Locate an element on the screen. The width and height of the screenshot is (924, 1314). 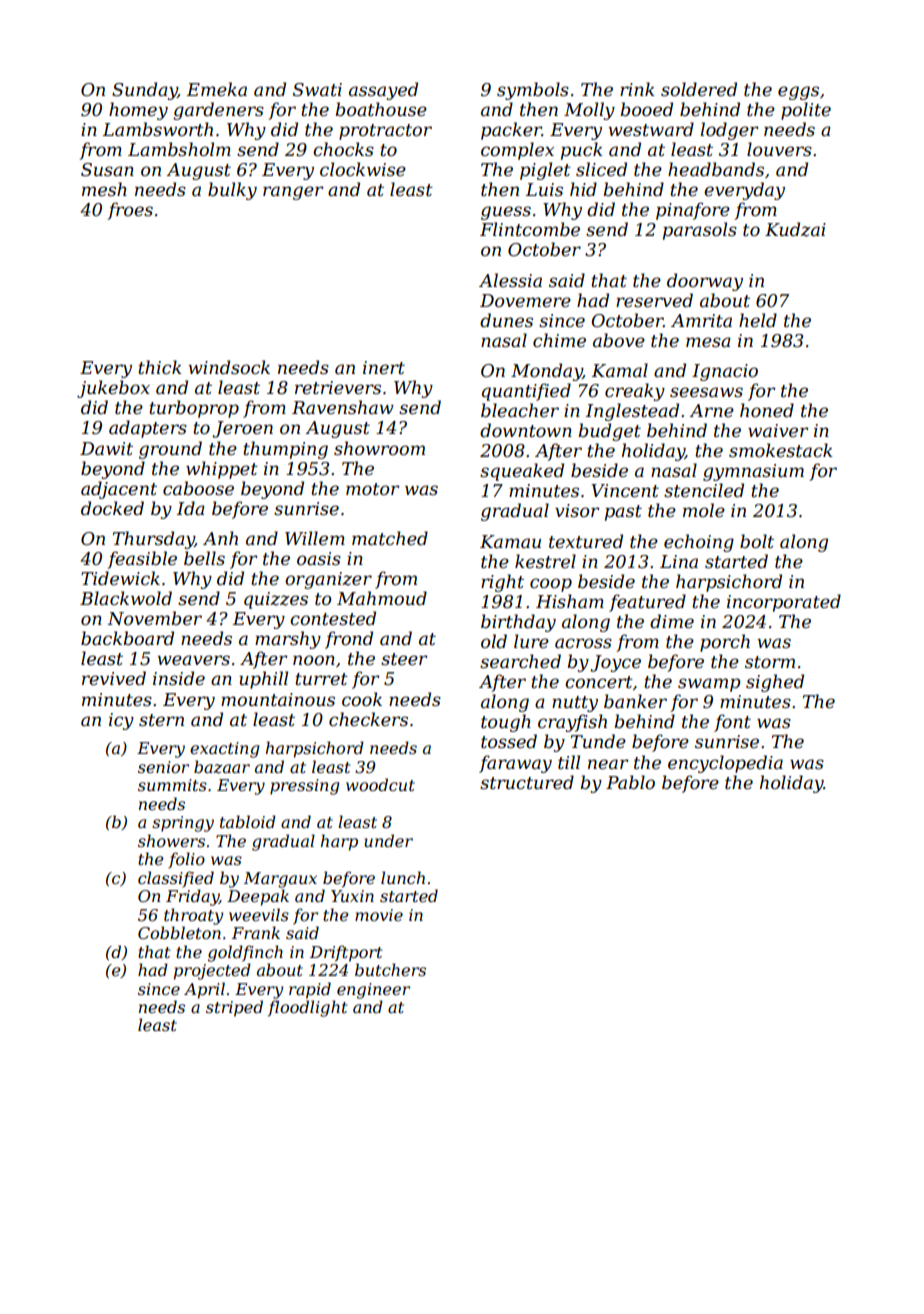
porch is located at coordinates (725, 643).
